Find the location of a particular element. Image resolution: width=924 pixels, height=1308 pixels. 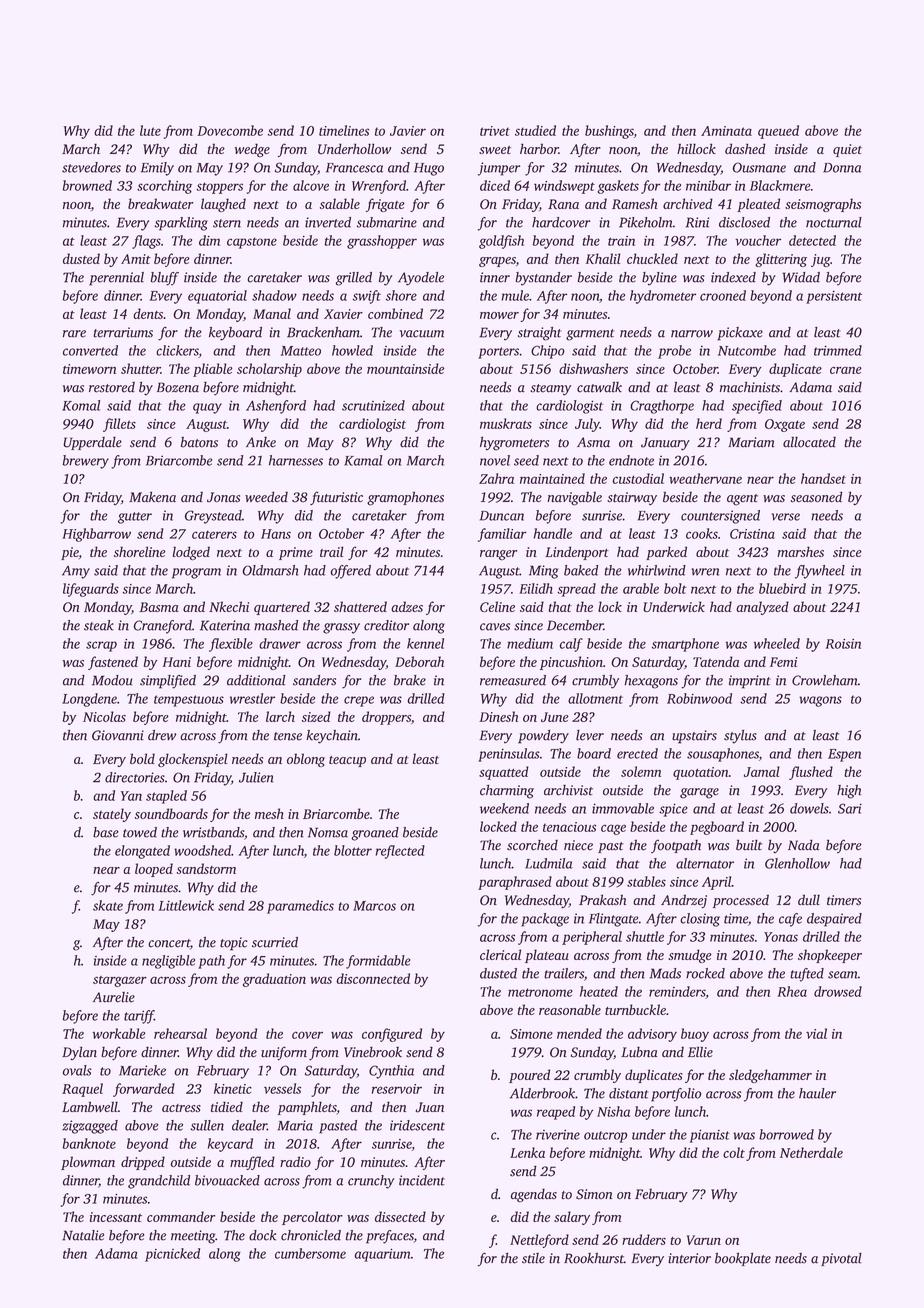

cumbersome is located at coordinates (310, 1253).
